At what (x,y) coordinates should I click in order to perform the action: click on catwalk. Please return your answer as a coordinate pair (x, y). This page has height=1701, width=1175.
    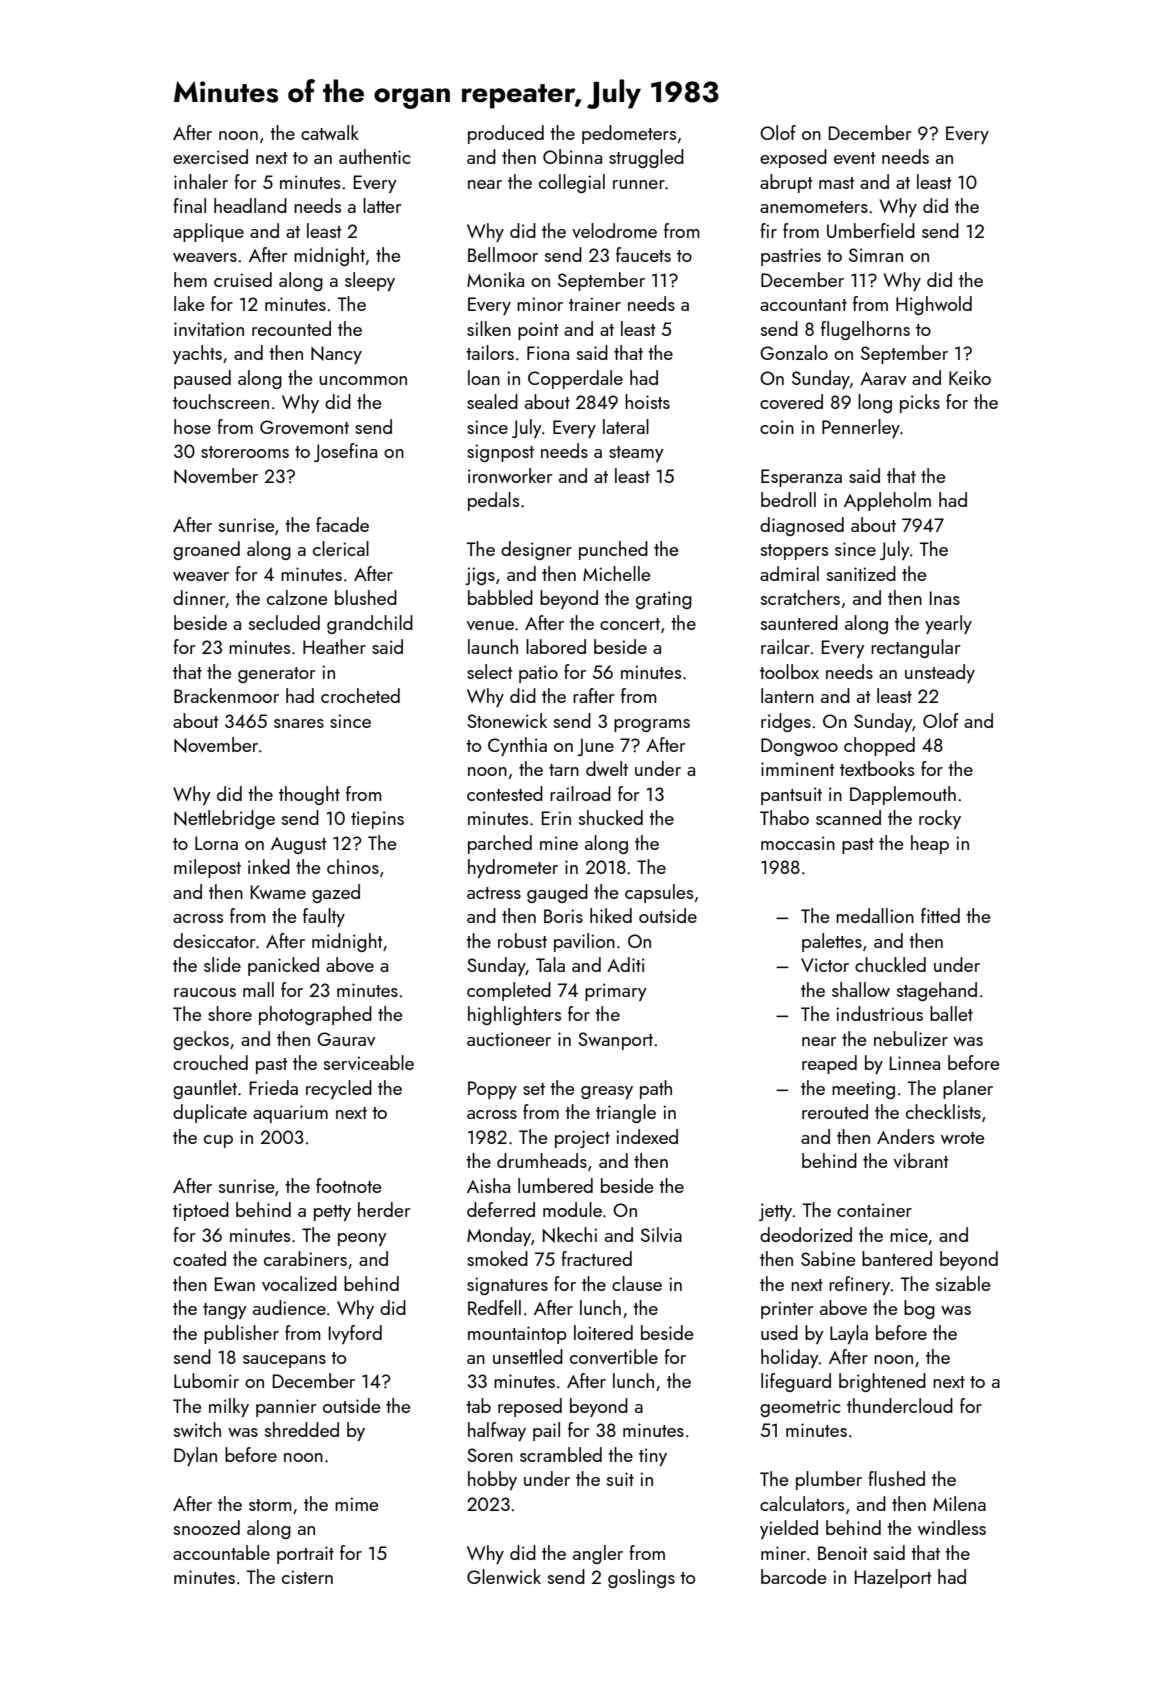
    Looking at the image, I should click on (330, 132).
